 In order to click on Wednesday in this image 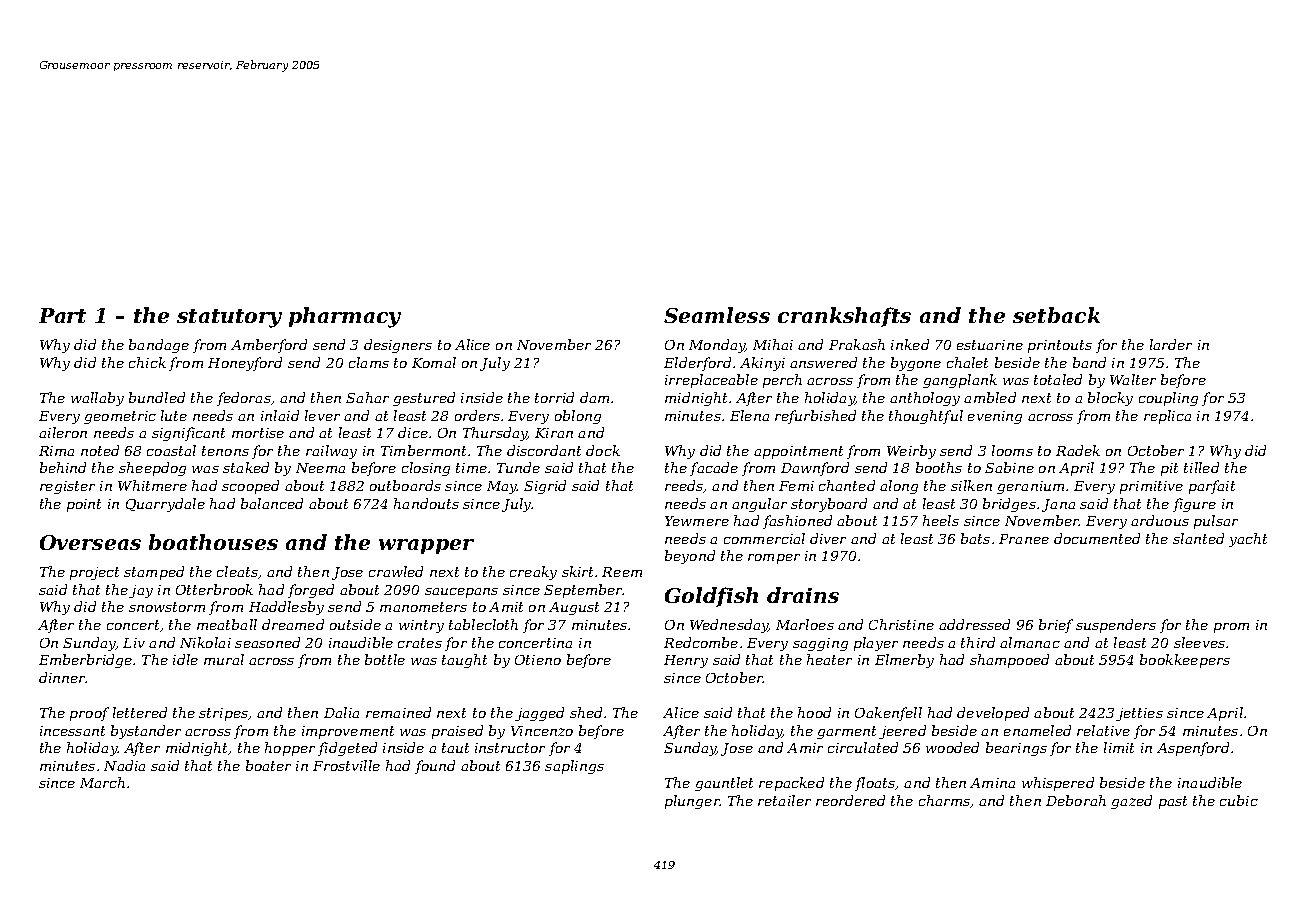, I will do `click(729, 626)`.
